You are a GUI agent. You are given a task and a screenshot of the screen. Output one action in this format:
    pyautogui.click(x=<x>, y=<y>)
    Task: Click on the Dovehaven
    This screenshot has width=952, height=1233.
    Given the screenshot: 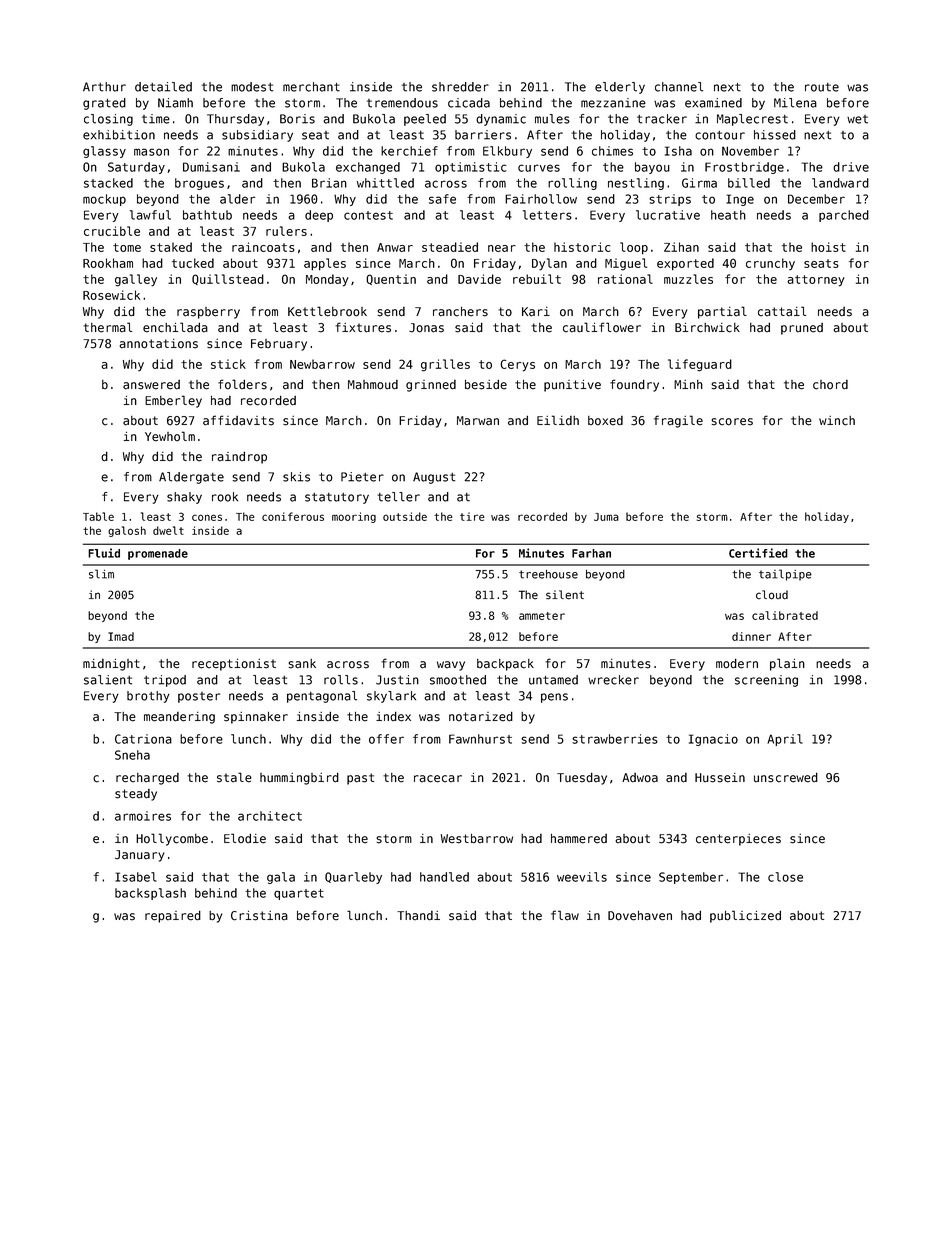 What is the action you would take?
    pyautogui.click(x=640, y=916)
